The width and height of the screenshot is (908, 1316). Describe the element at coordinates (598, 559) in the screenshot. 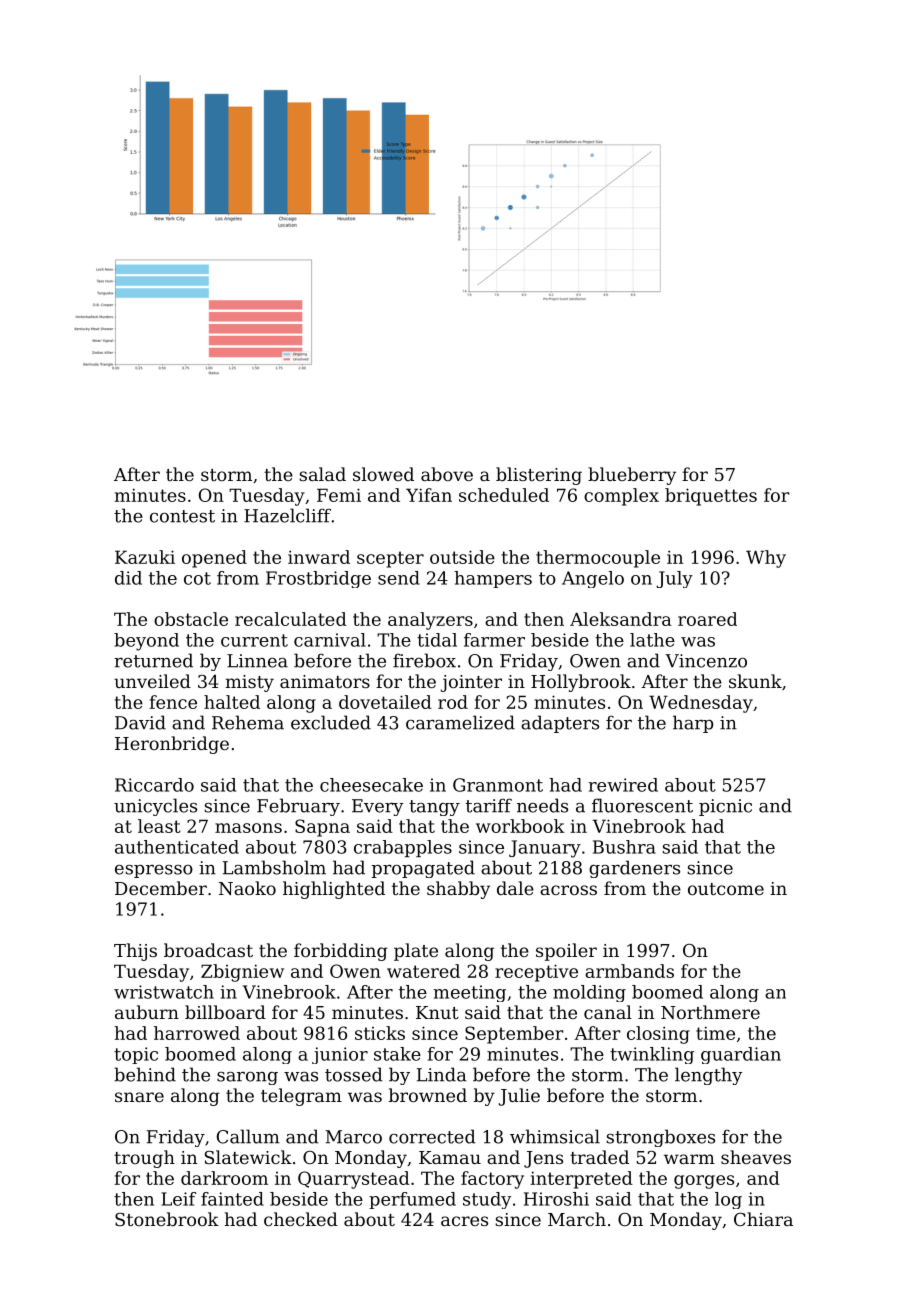

I see `thermocouple` at that location.
